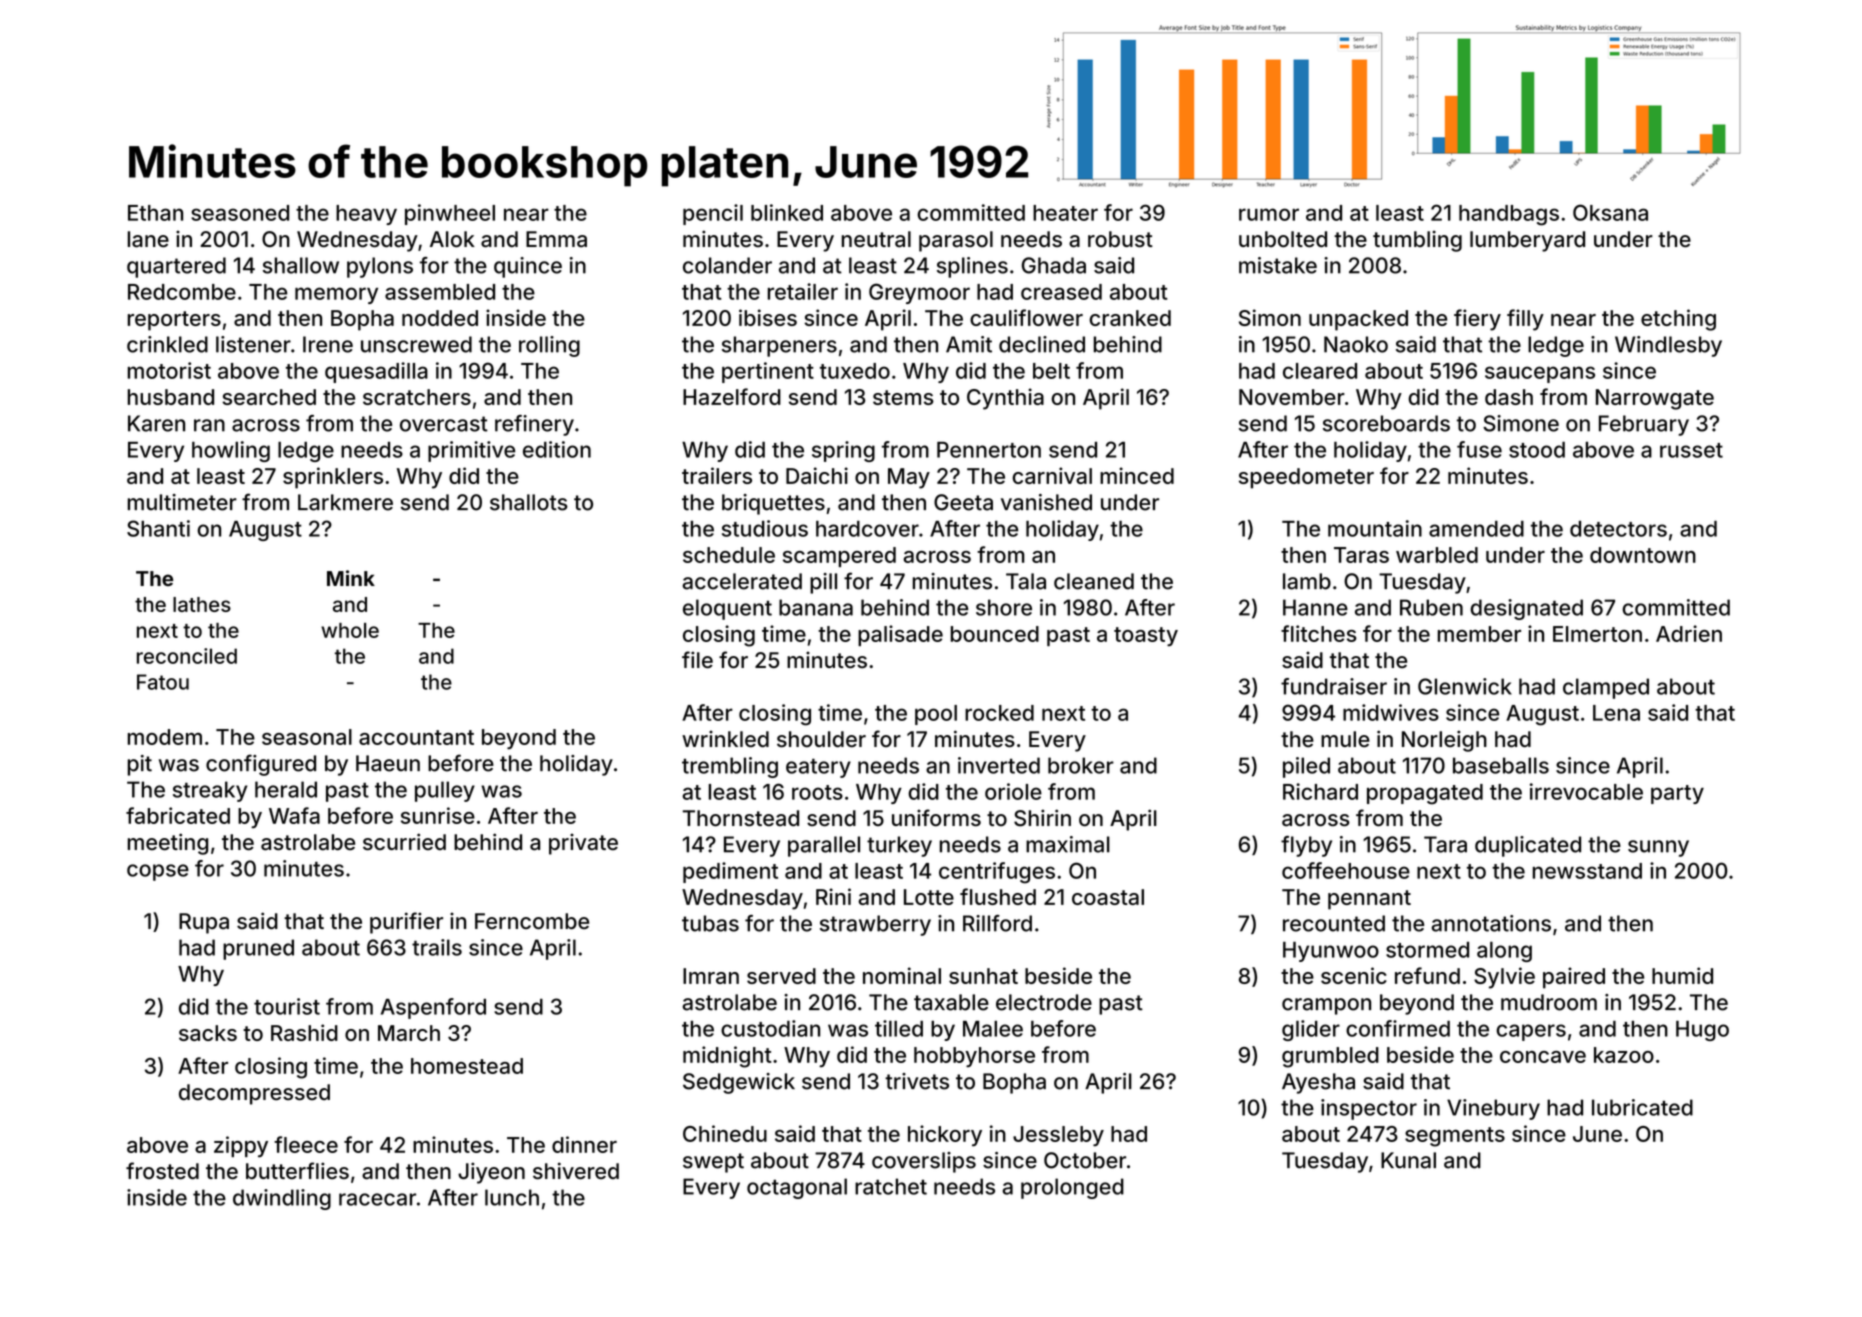  What do you see at coordinates (1616, 713) in the screenshot?
I see `Lena` at bounding box center [1616, 713].
